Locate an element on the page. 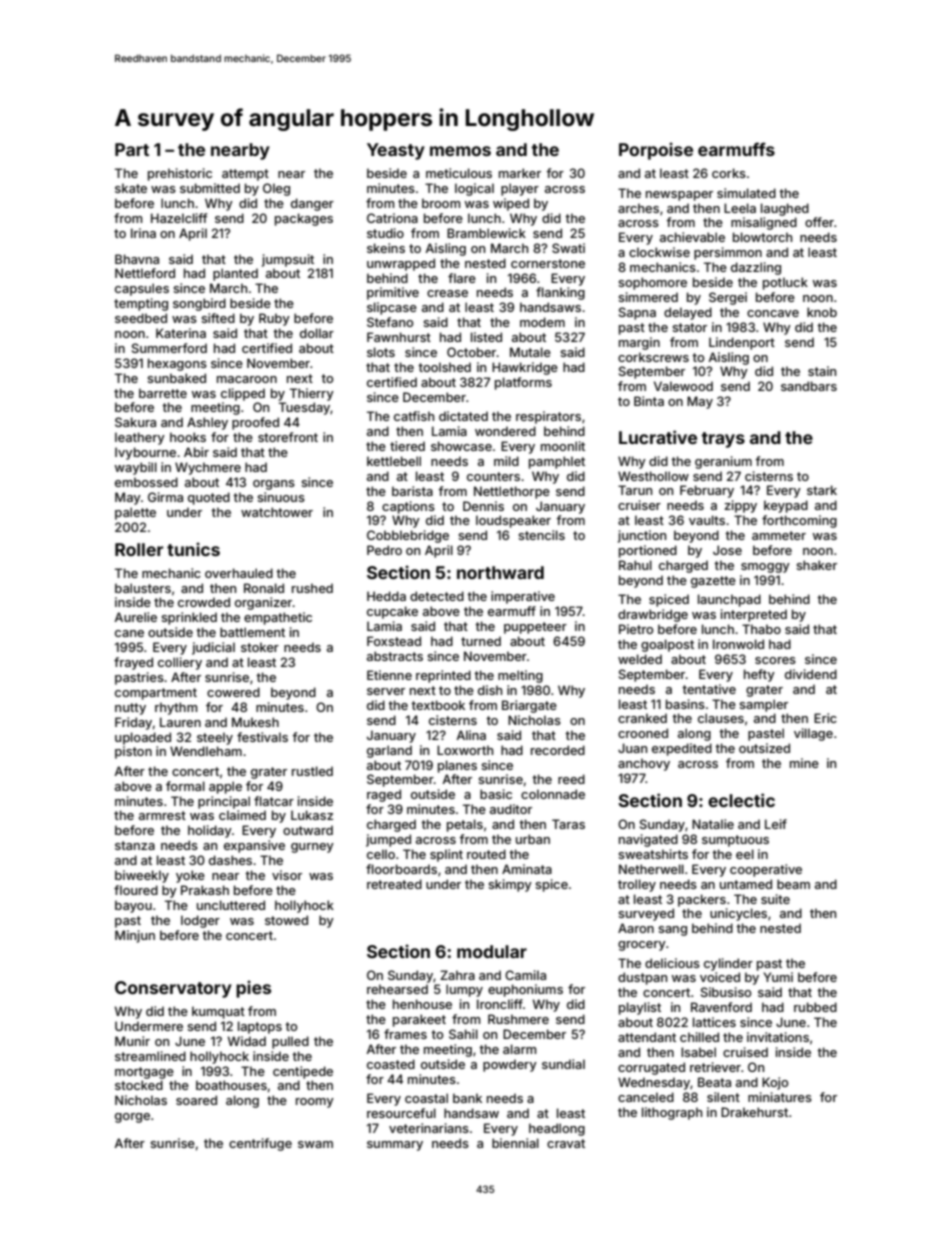  loudspeaker is located at coordinates (513, 521).
